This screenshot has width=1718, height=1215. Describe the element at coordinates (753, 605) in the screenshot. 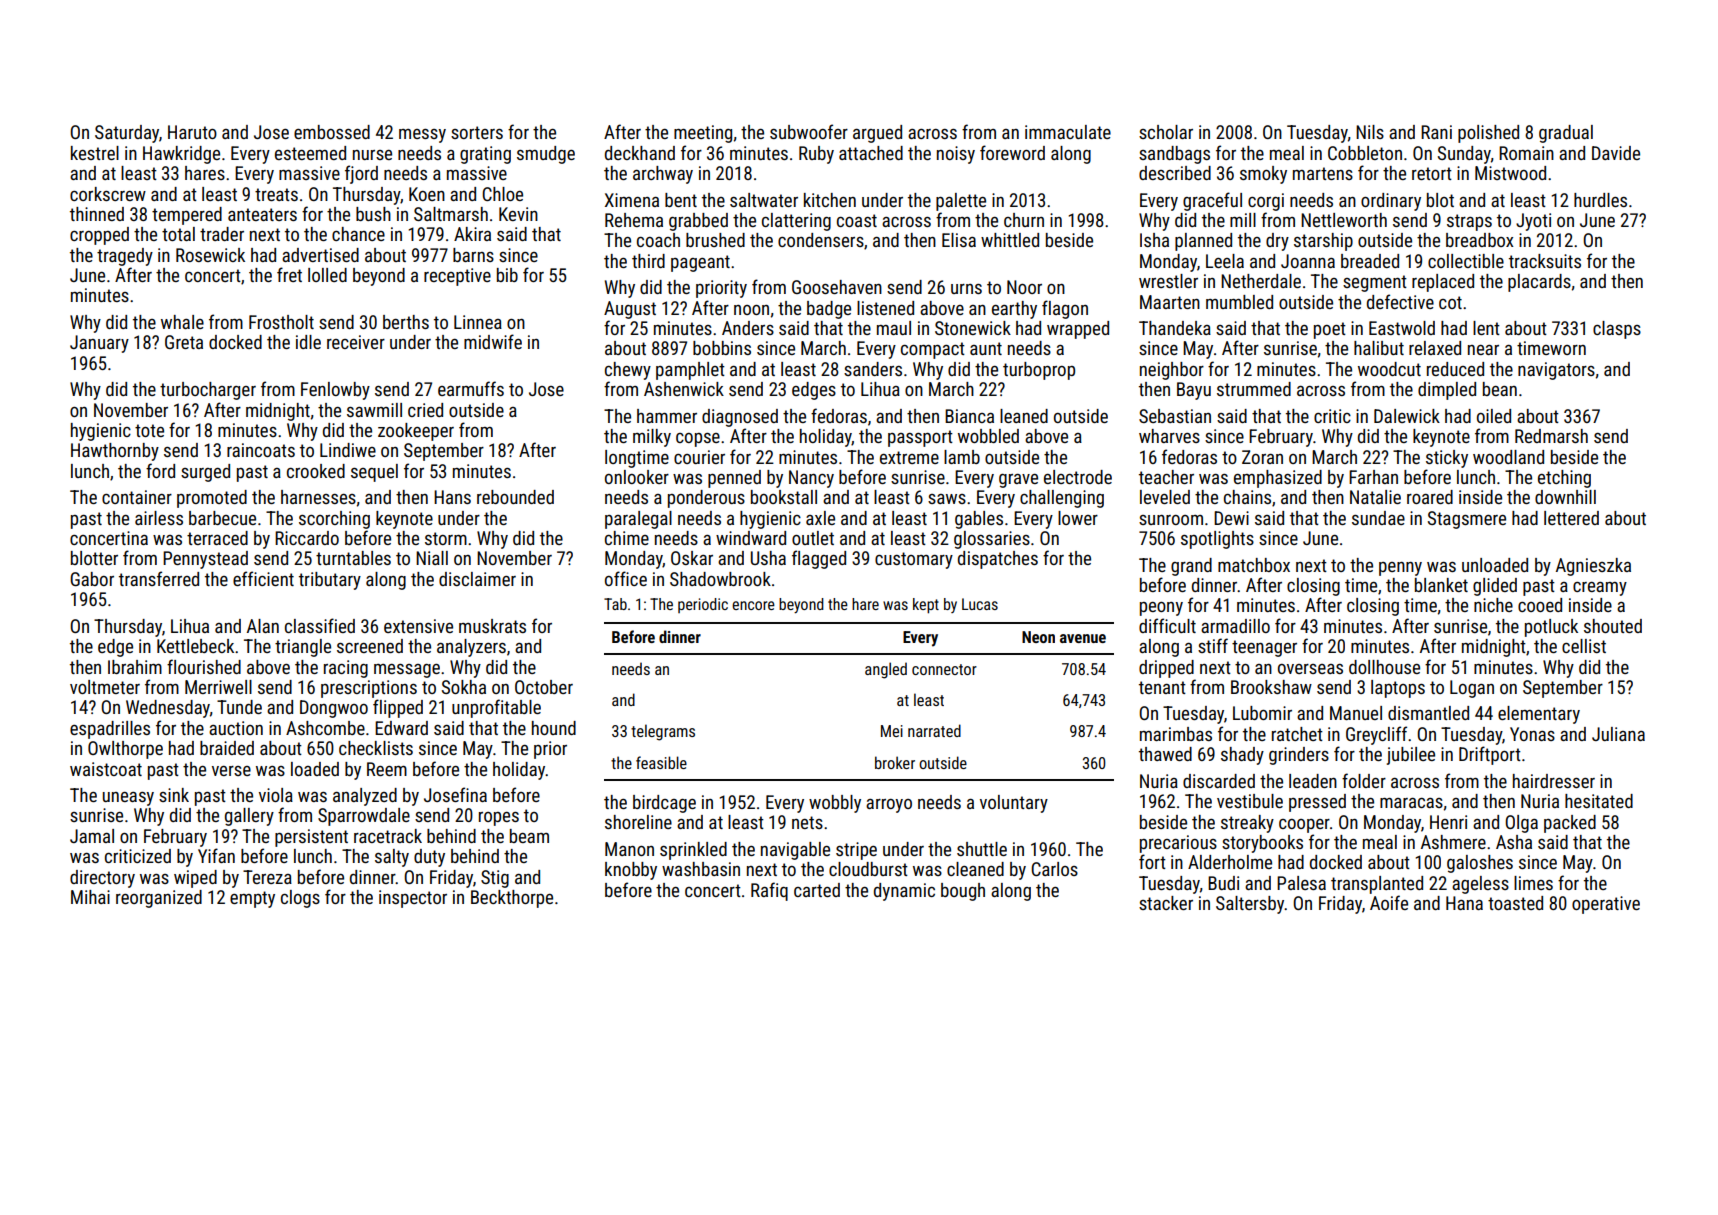

I see `encore` at that location.
